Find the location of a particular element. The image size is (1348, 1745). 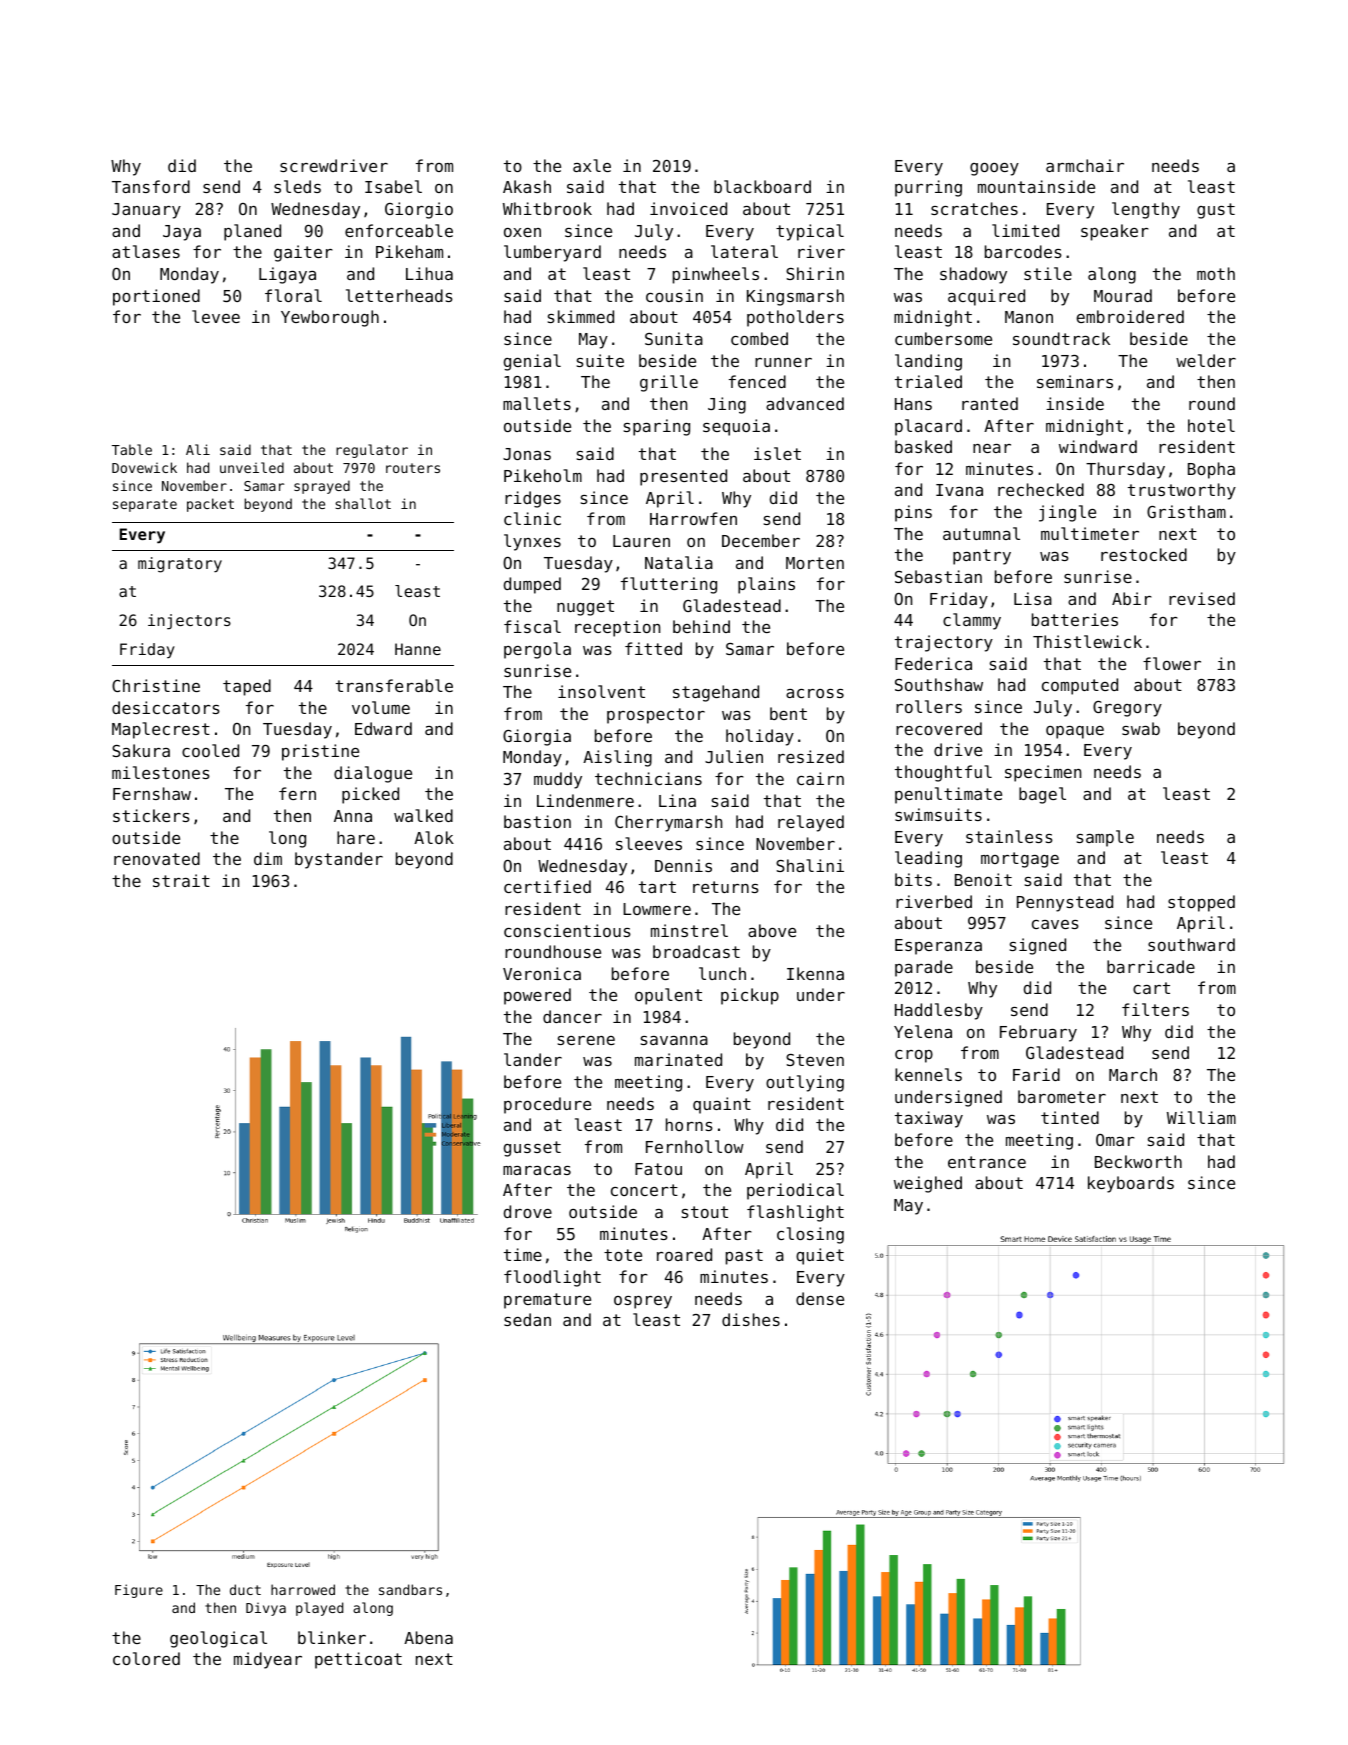

midyear is located at coordinates (268, 1660).
